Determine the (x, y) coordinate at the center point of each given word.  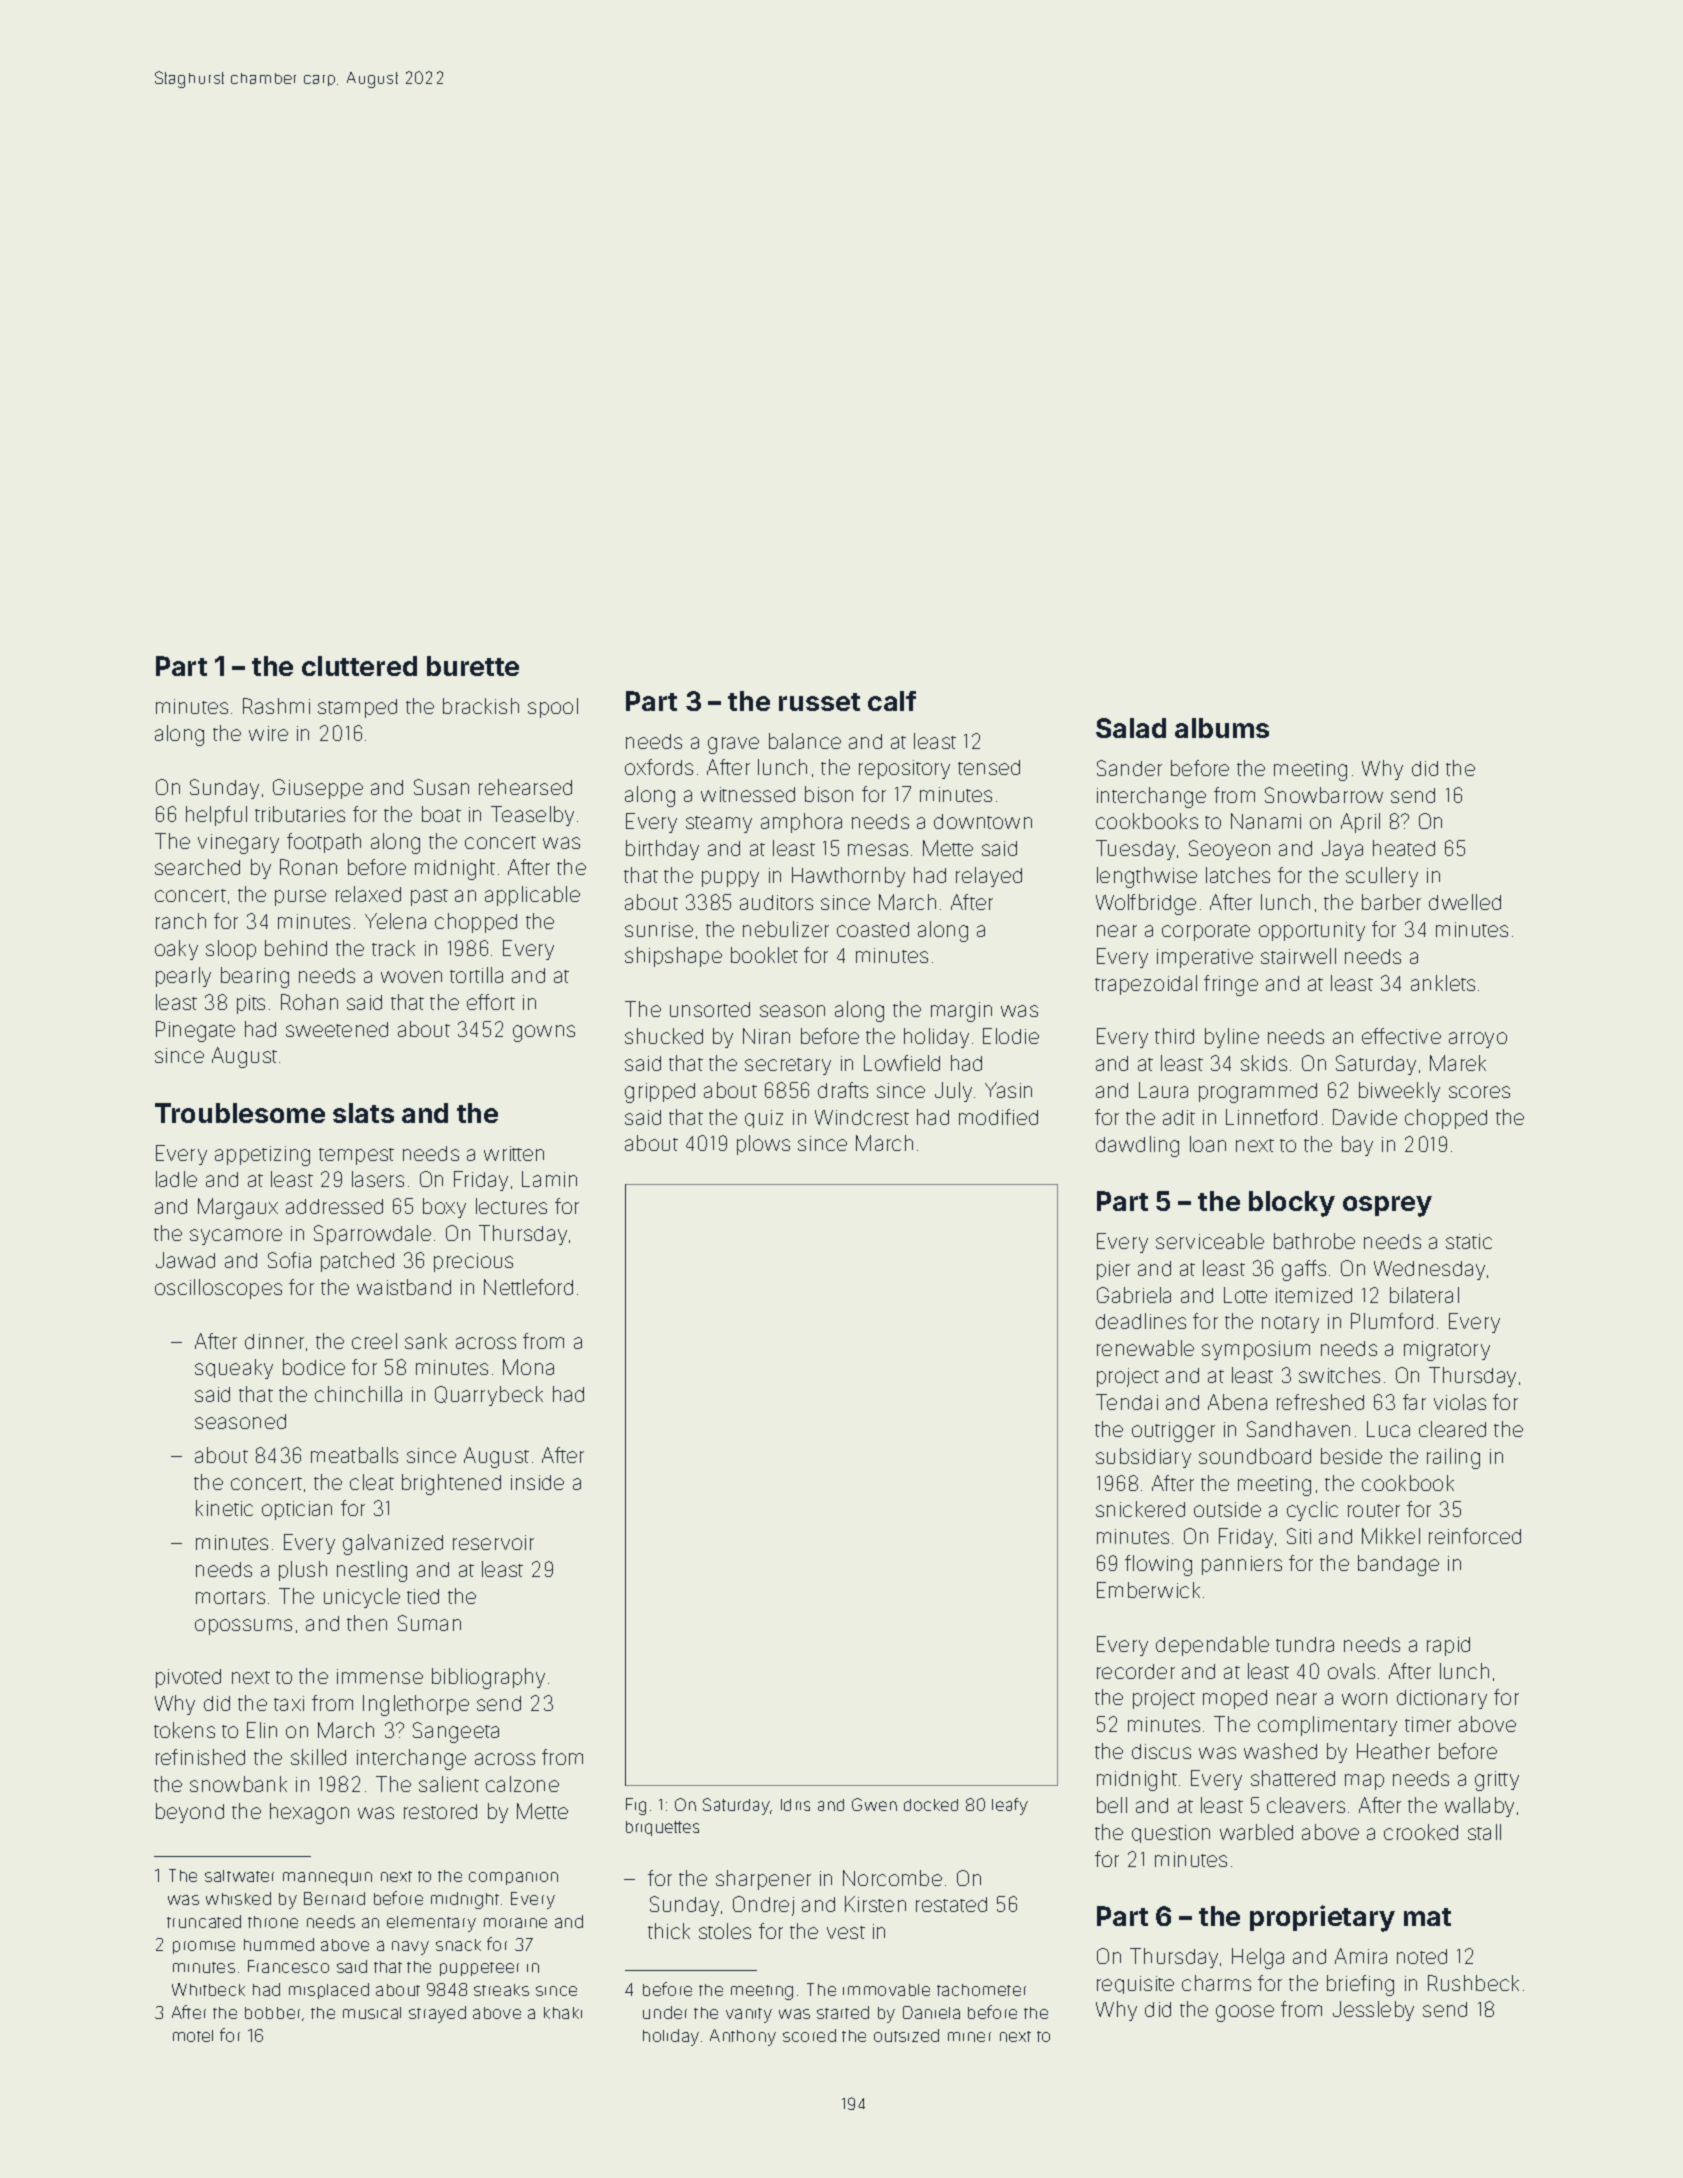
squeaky (234, 1369)
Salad (1131, 728)
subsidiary (1143, 1458)
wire (268, 733)
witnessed (748, 794)
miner (969, 2037)
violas (1460, 1402)
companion (513, 1878)
